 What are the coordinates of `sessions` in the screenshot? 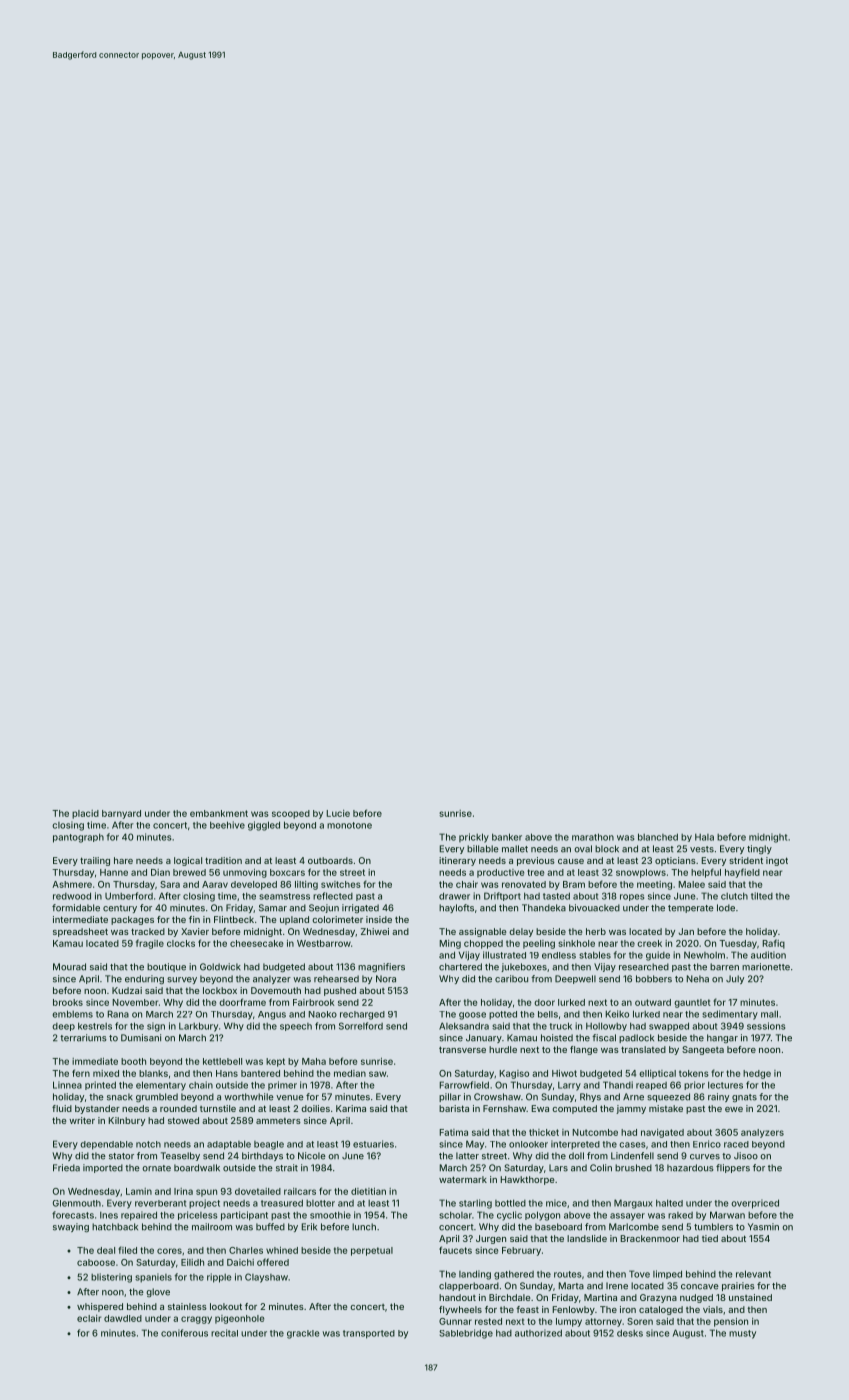 It's located at (766, 1026).
